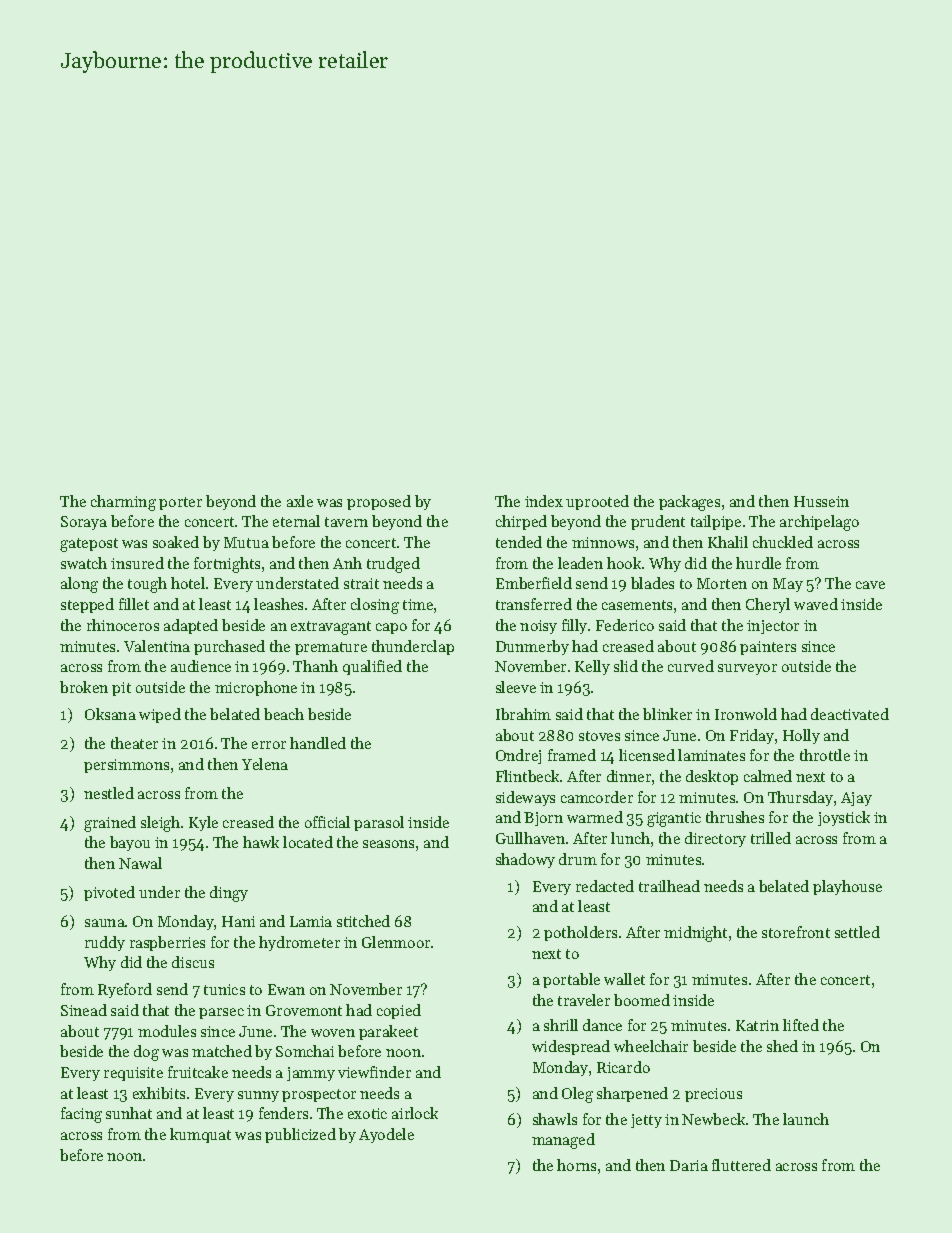  I want to click on tavern, so click(346, 522).
